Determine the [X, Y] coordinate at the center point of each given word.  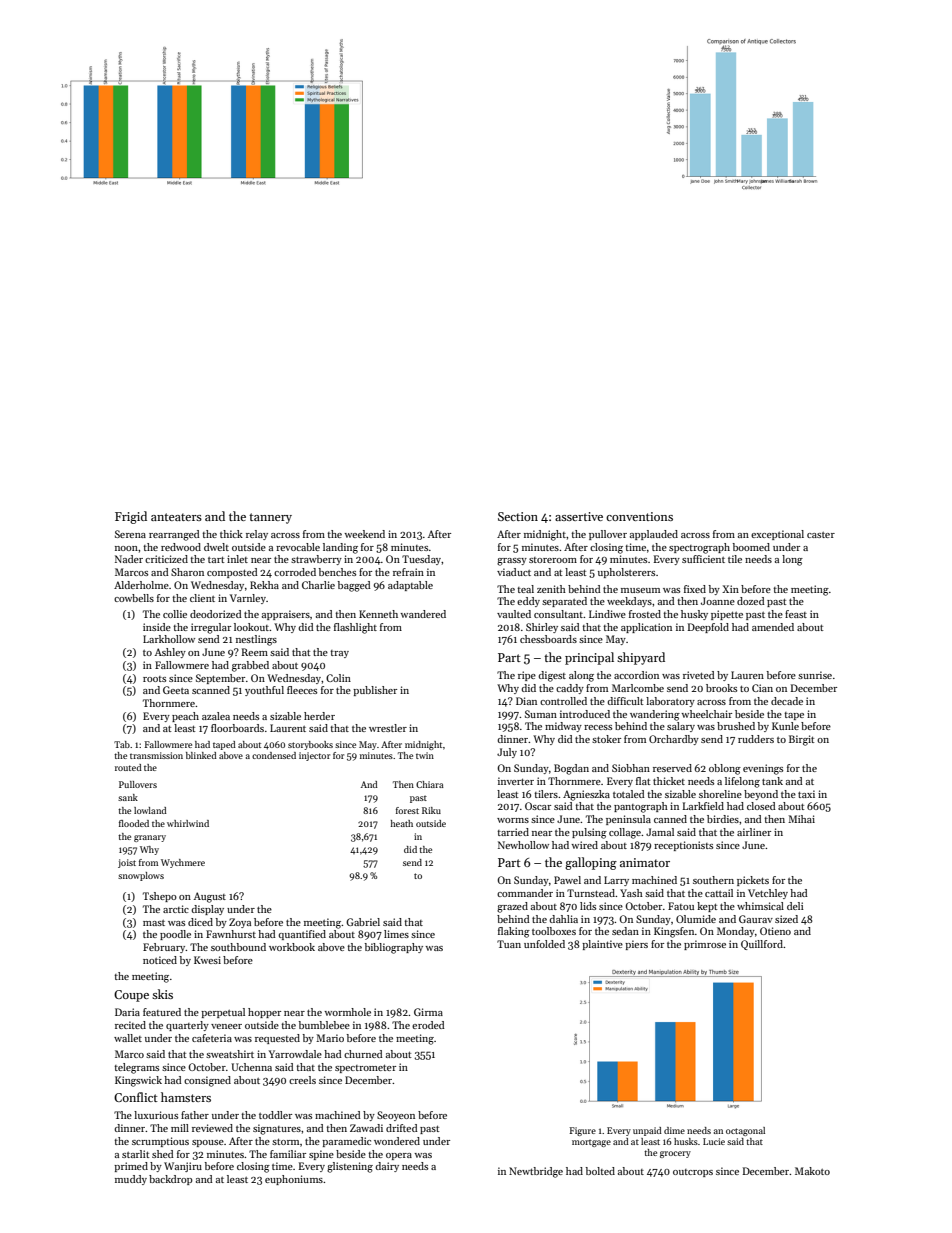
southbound [238, 947]
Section [518, 516]
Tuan [509, 944]
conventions [639, 516]
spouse [208, 1143]
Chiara [430, 784]
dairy [387, 1167]
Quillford [762, 945]
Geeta [176, 690]
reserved [672, 768]
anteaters [176, 517]
